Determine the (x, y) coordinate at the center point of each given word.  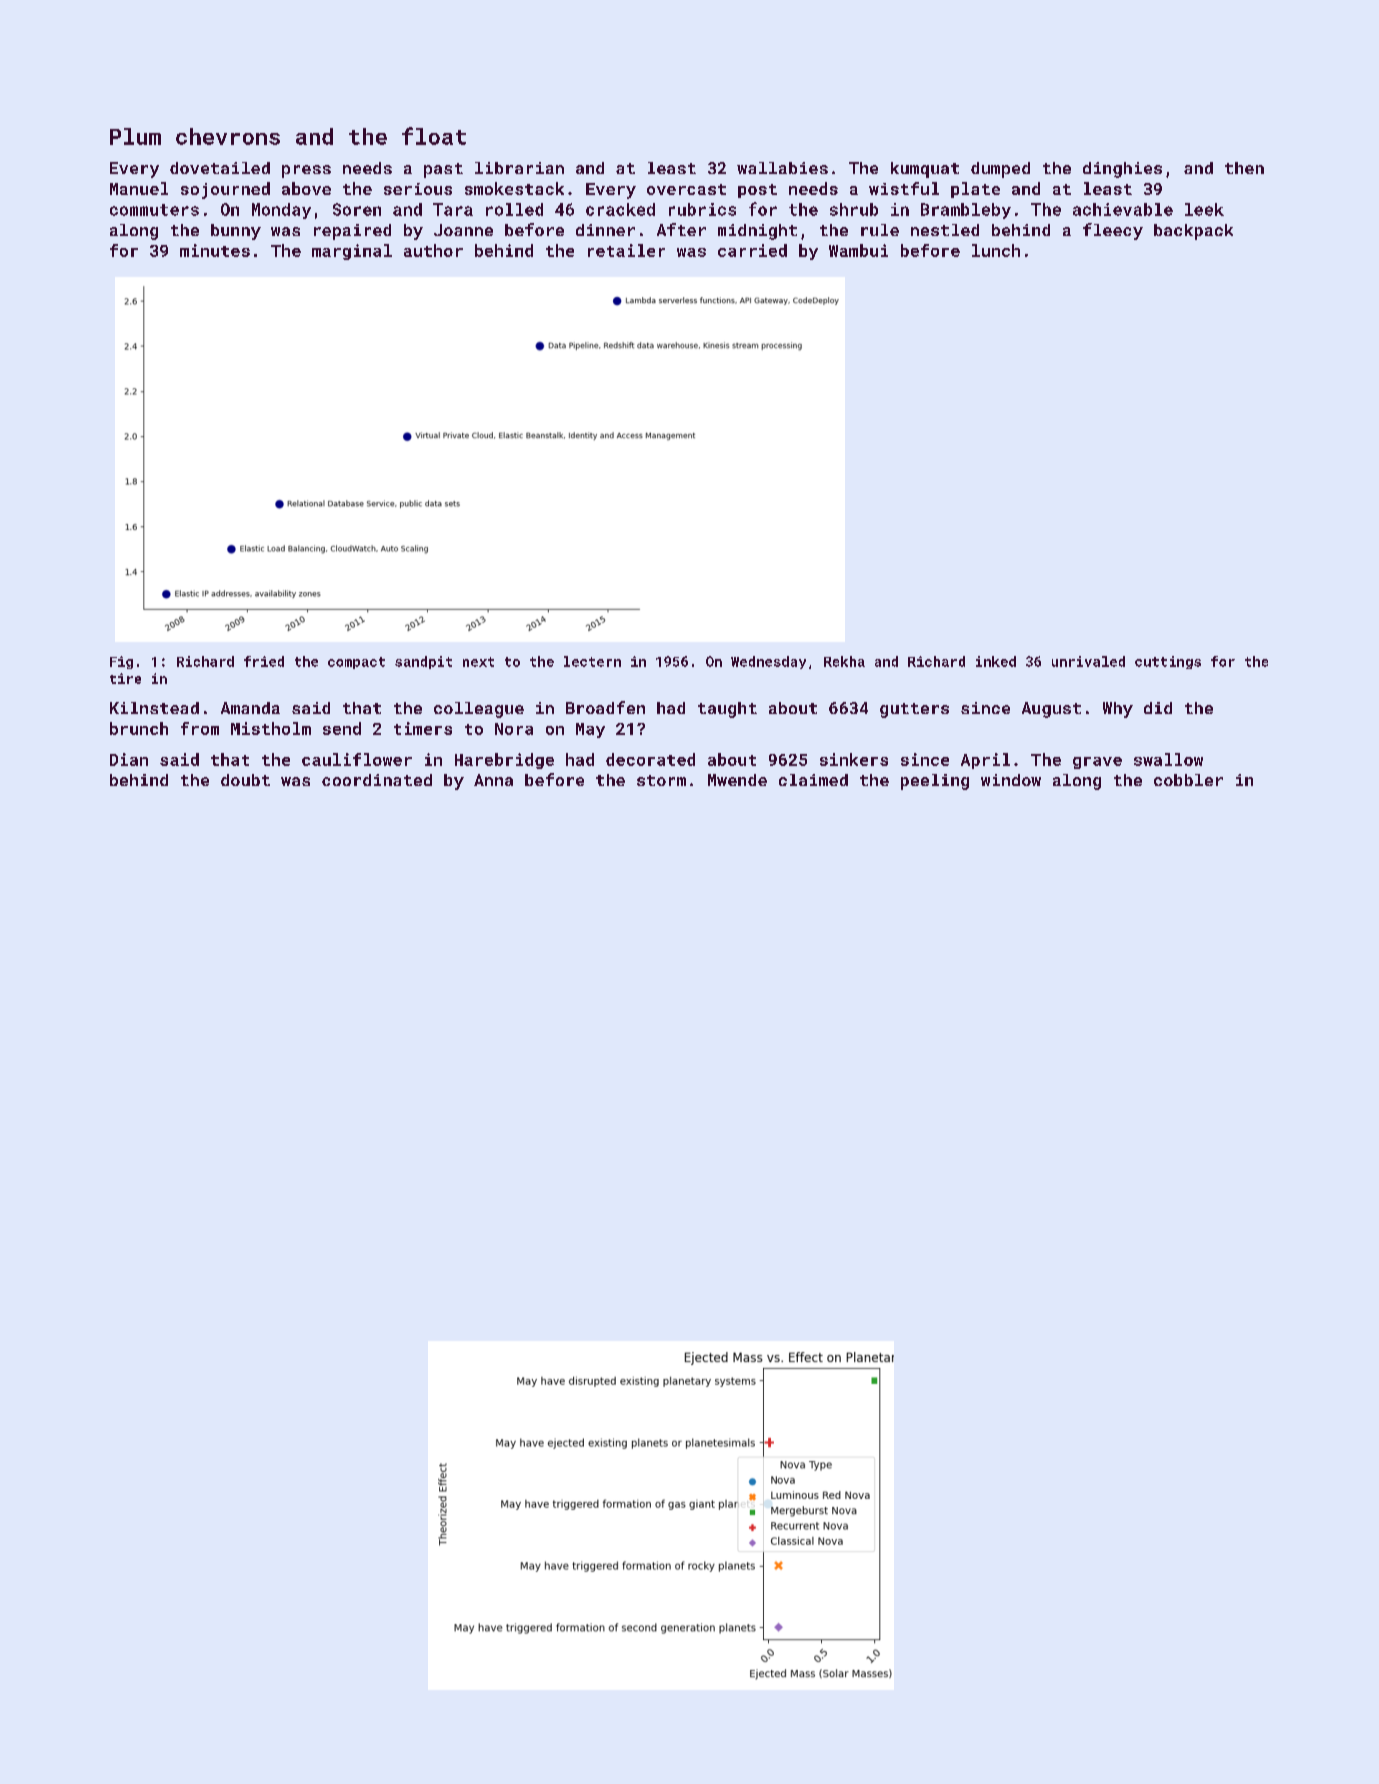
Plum (135, 136)
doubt (245, 780)
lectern (592, 661)
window (1011, 780)
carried (752, 250)
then (1244, 168)
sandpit (423, 662)
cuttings (1168, 662)
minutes (215, 250)
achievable (1123, 209)
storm (661, 780)
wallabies (782, 168)
